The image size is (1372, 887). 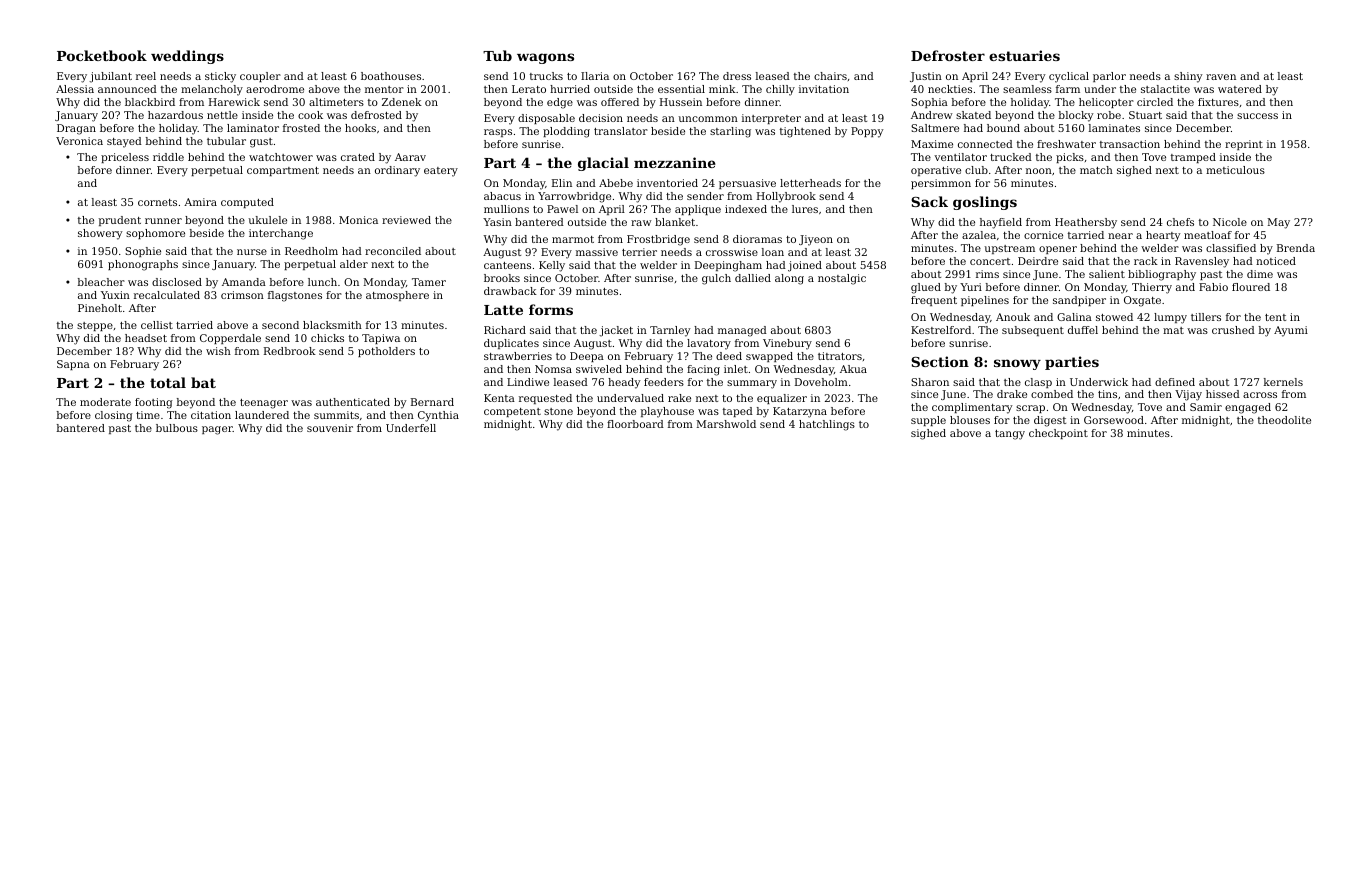 I want to click on pager, so click(x=217, y=430).
